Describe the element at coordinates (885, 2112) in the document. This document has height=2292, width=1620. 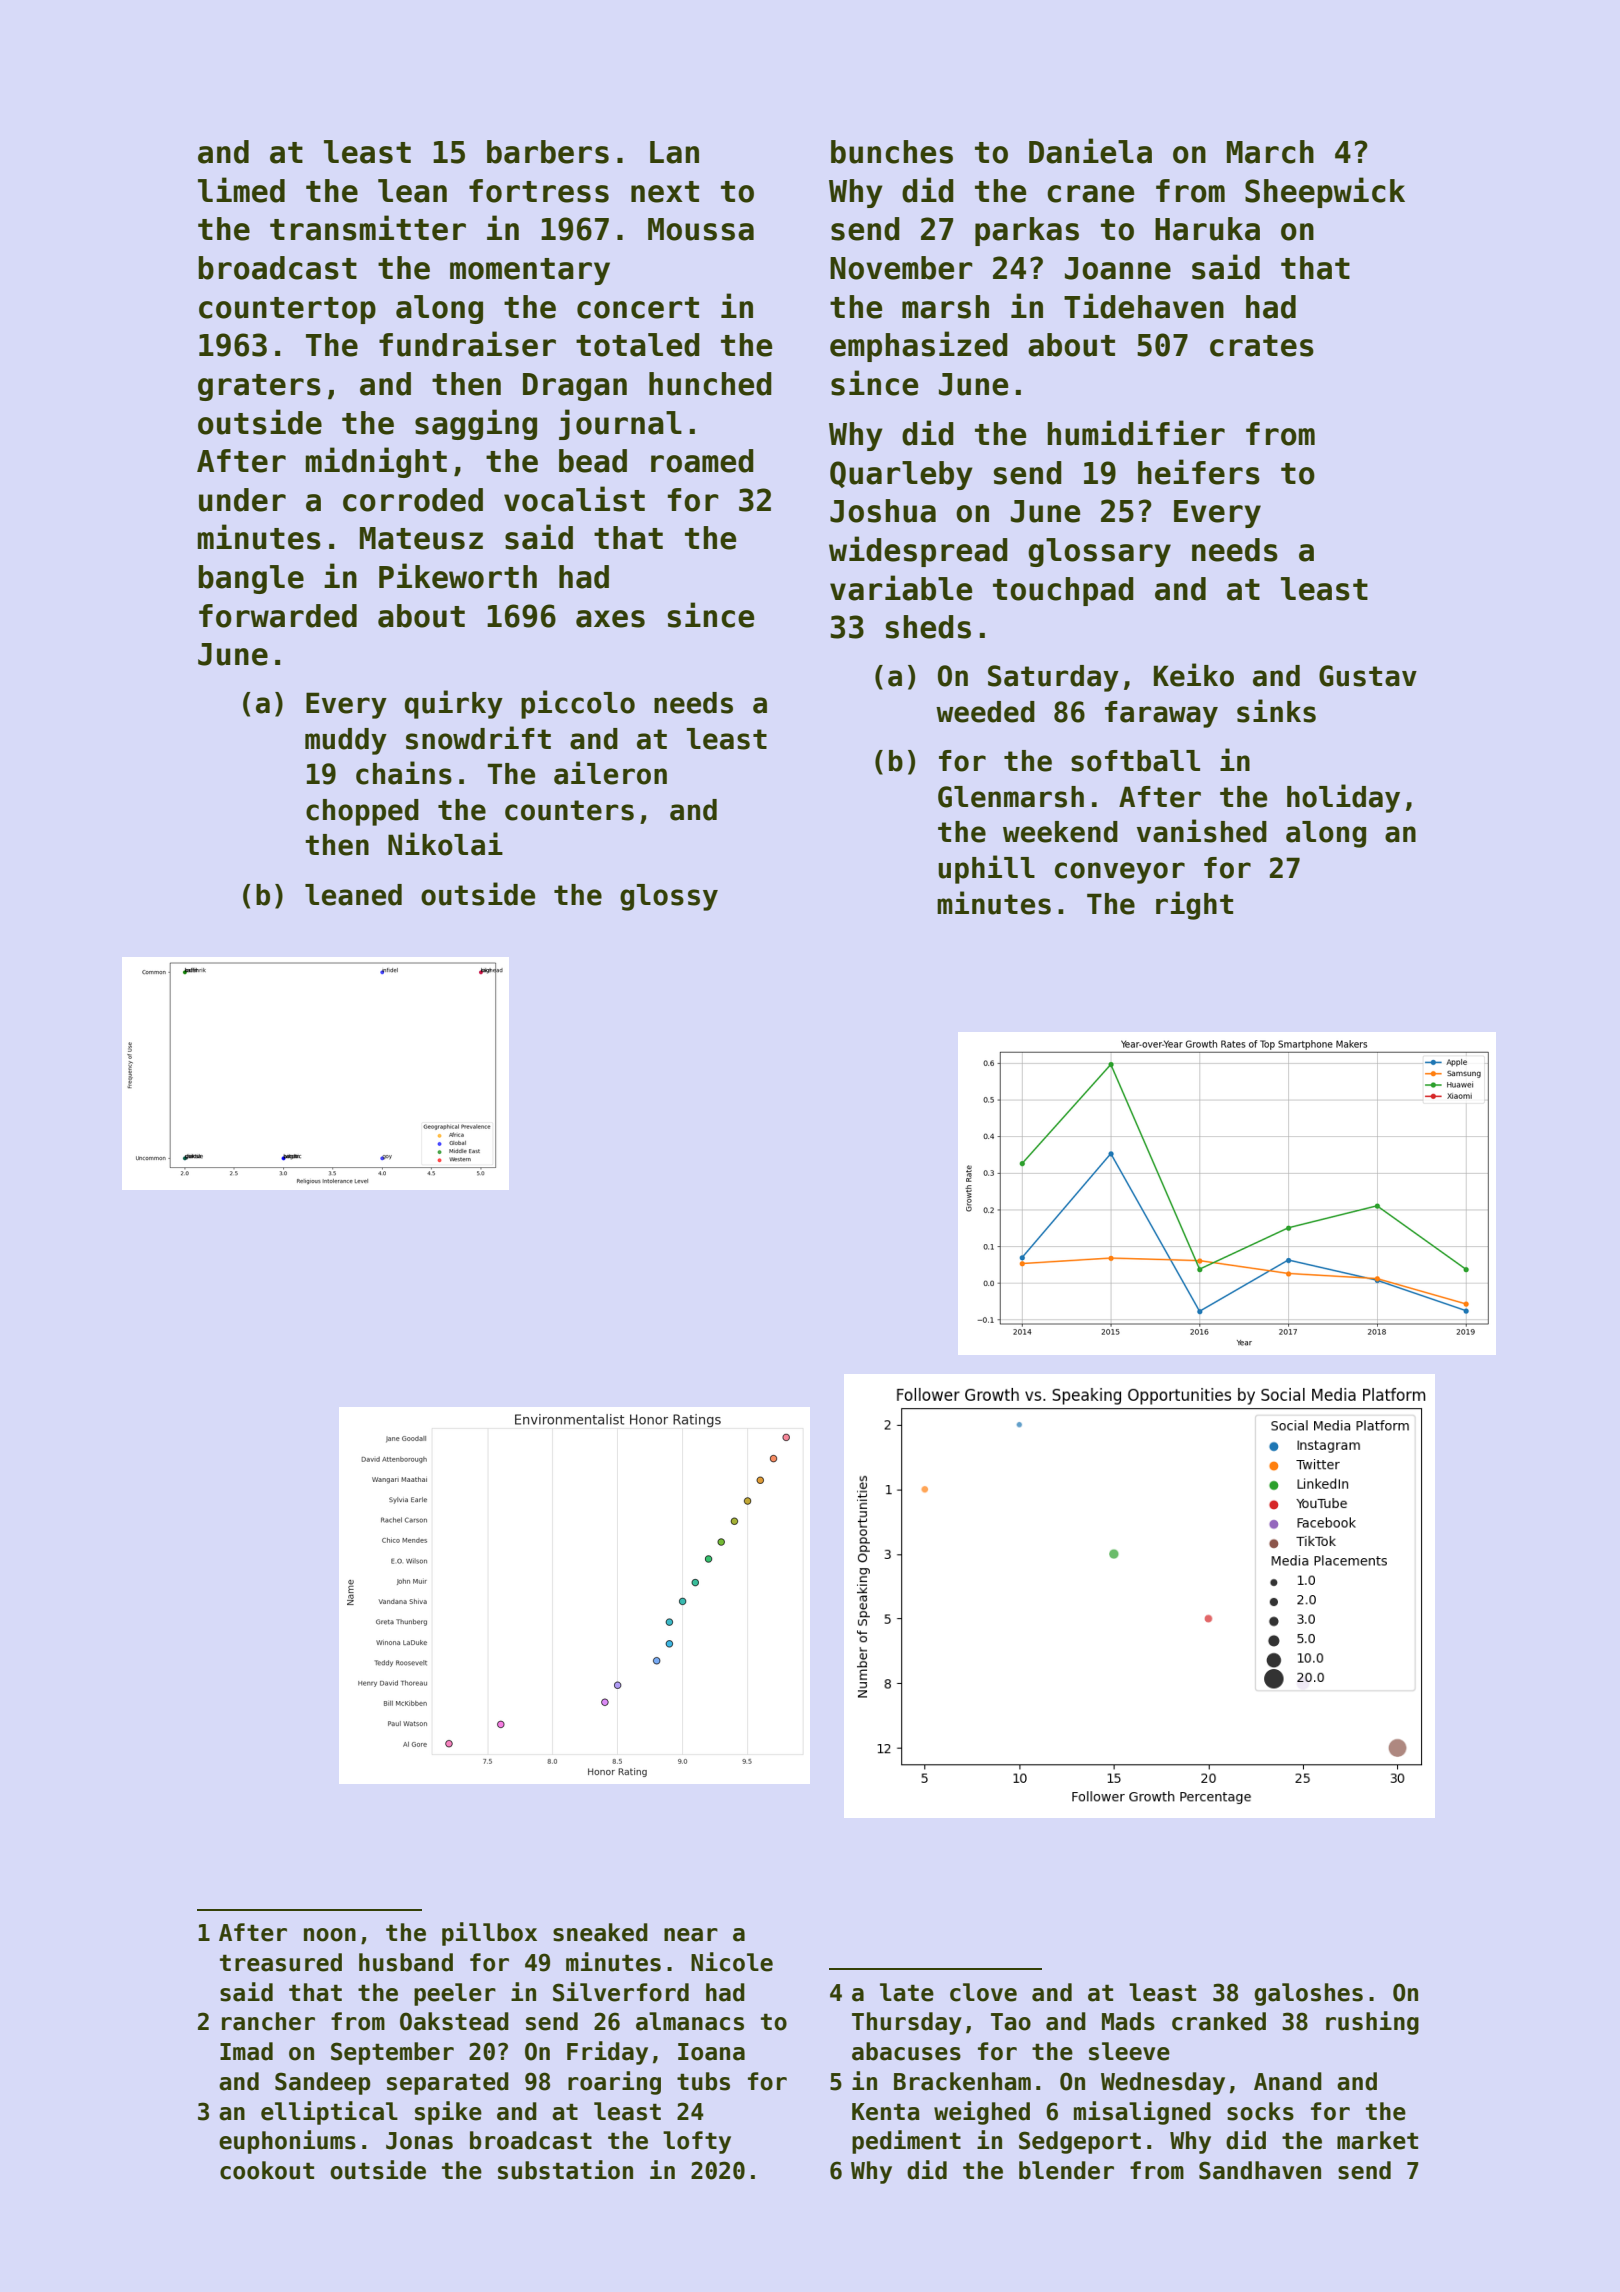
I see `Kenta` at that location.
